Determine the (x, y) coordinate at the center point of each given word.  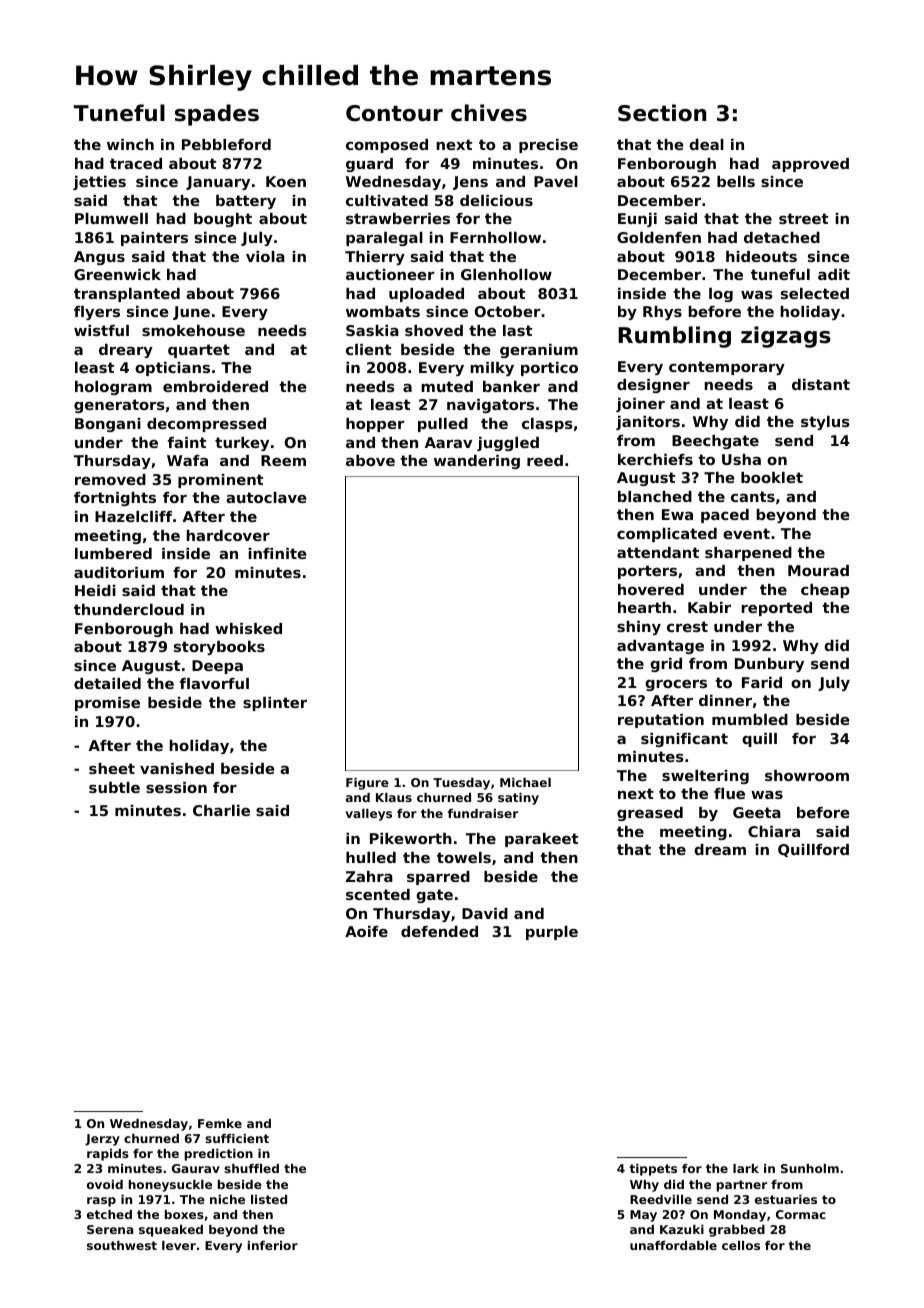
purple (552, 933)
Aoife (366, 931)
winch (130, 144)
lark (746, 1168)
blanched (655, 496)
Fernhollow (495, 237)
